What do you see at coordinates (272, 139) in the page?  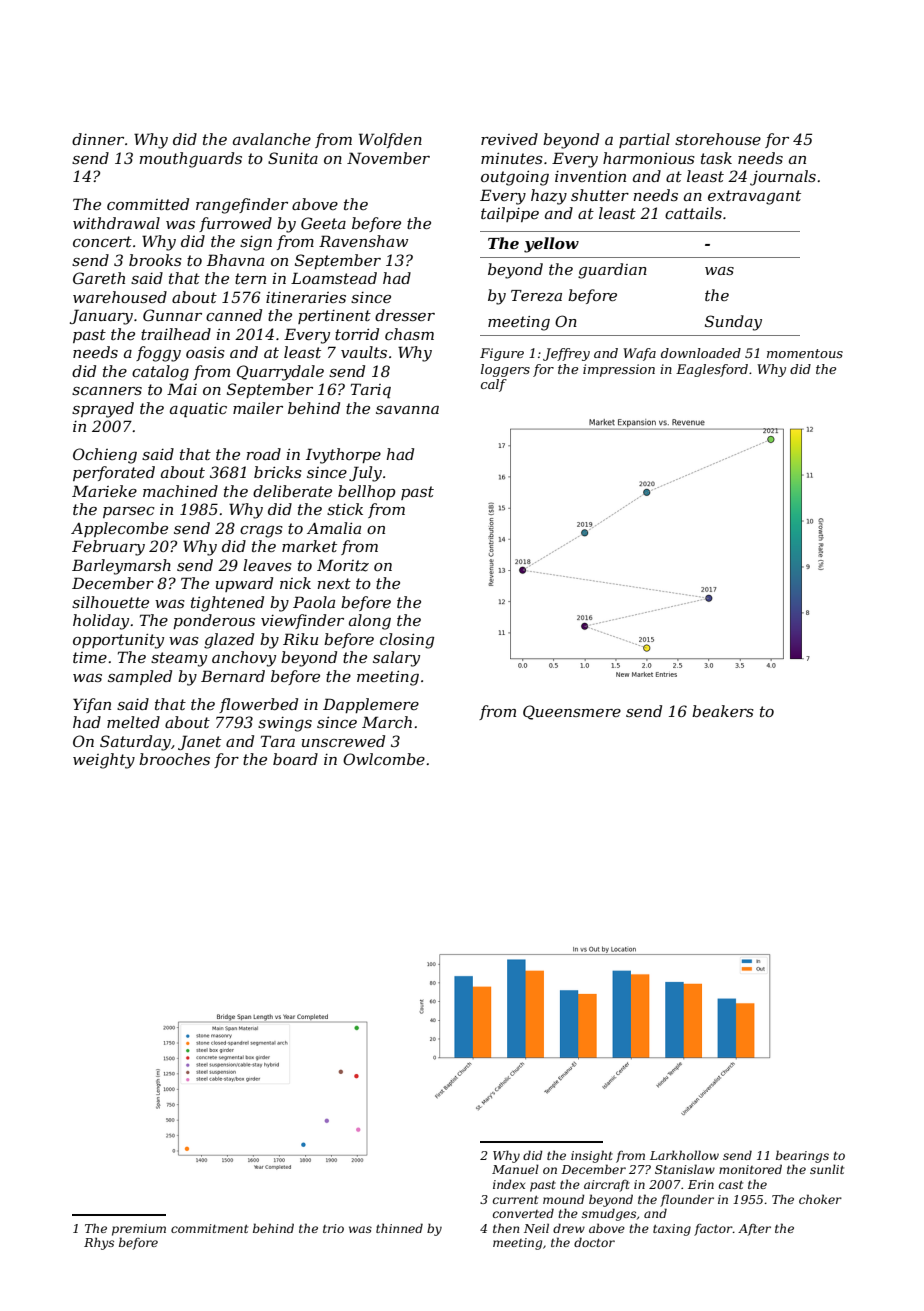 I see `avalanche` at bounding box center [272, 139].
